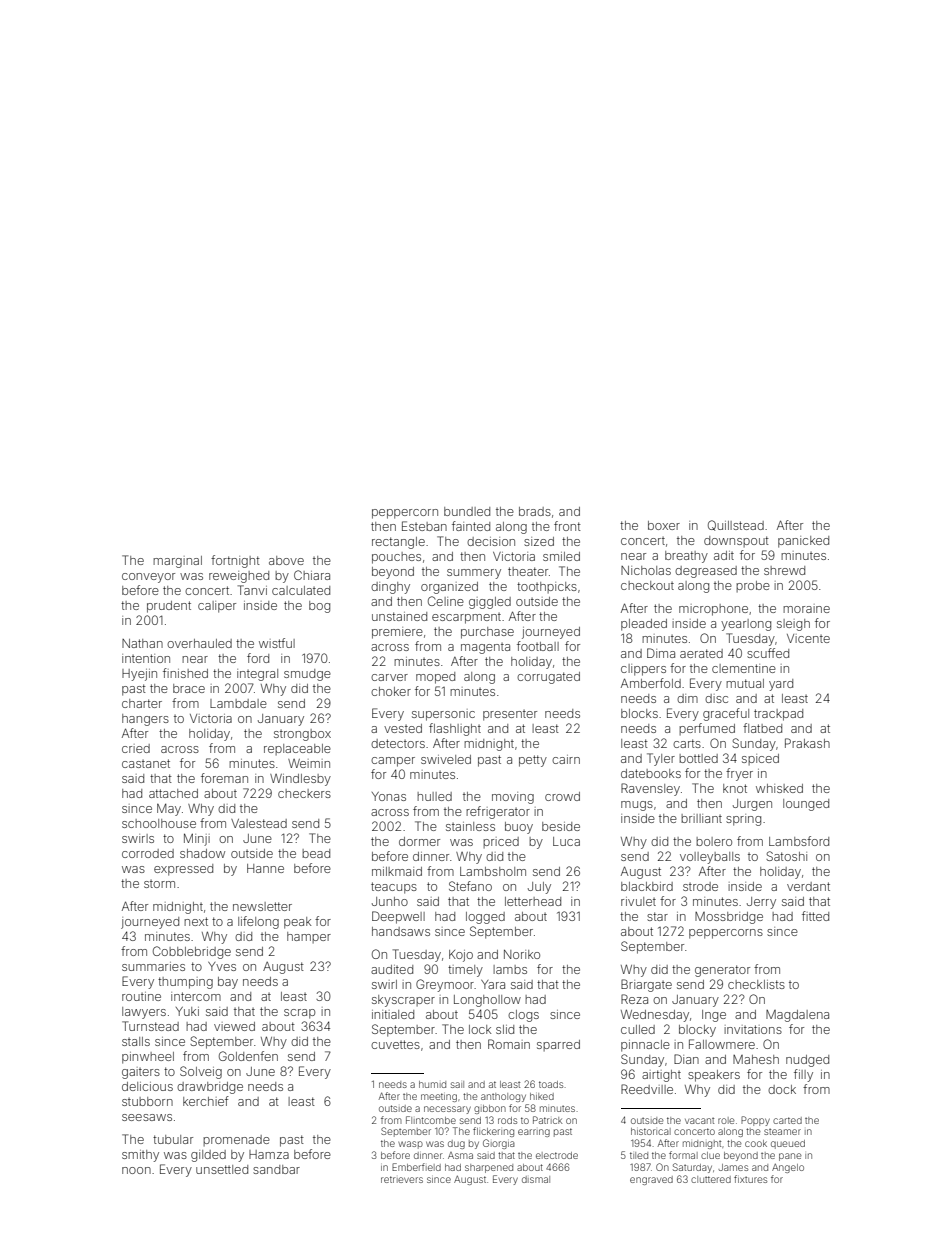  Describe the element at coordinates (711, 1179) in the image. I see `cluttered` at that location.
